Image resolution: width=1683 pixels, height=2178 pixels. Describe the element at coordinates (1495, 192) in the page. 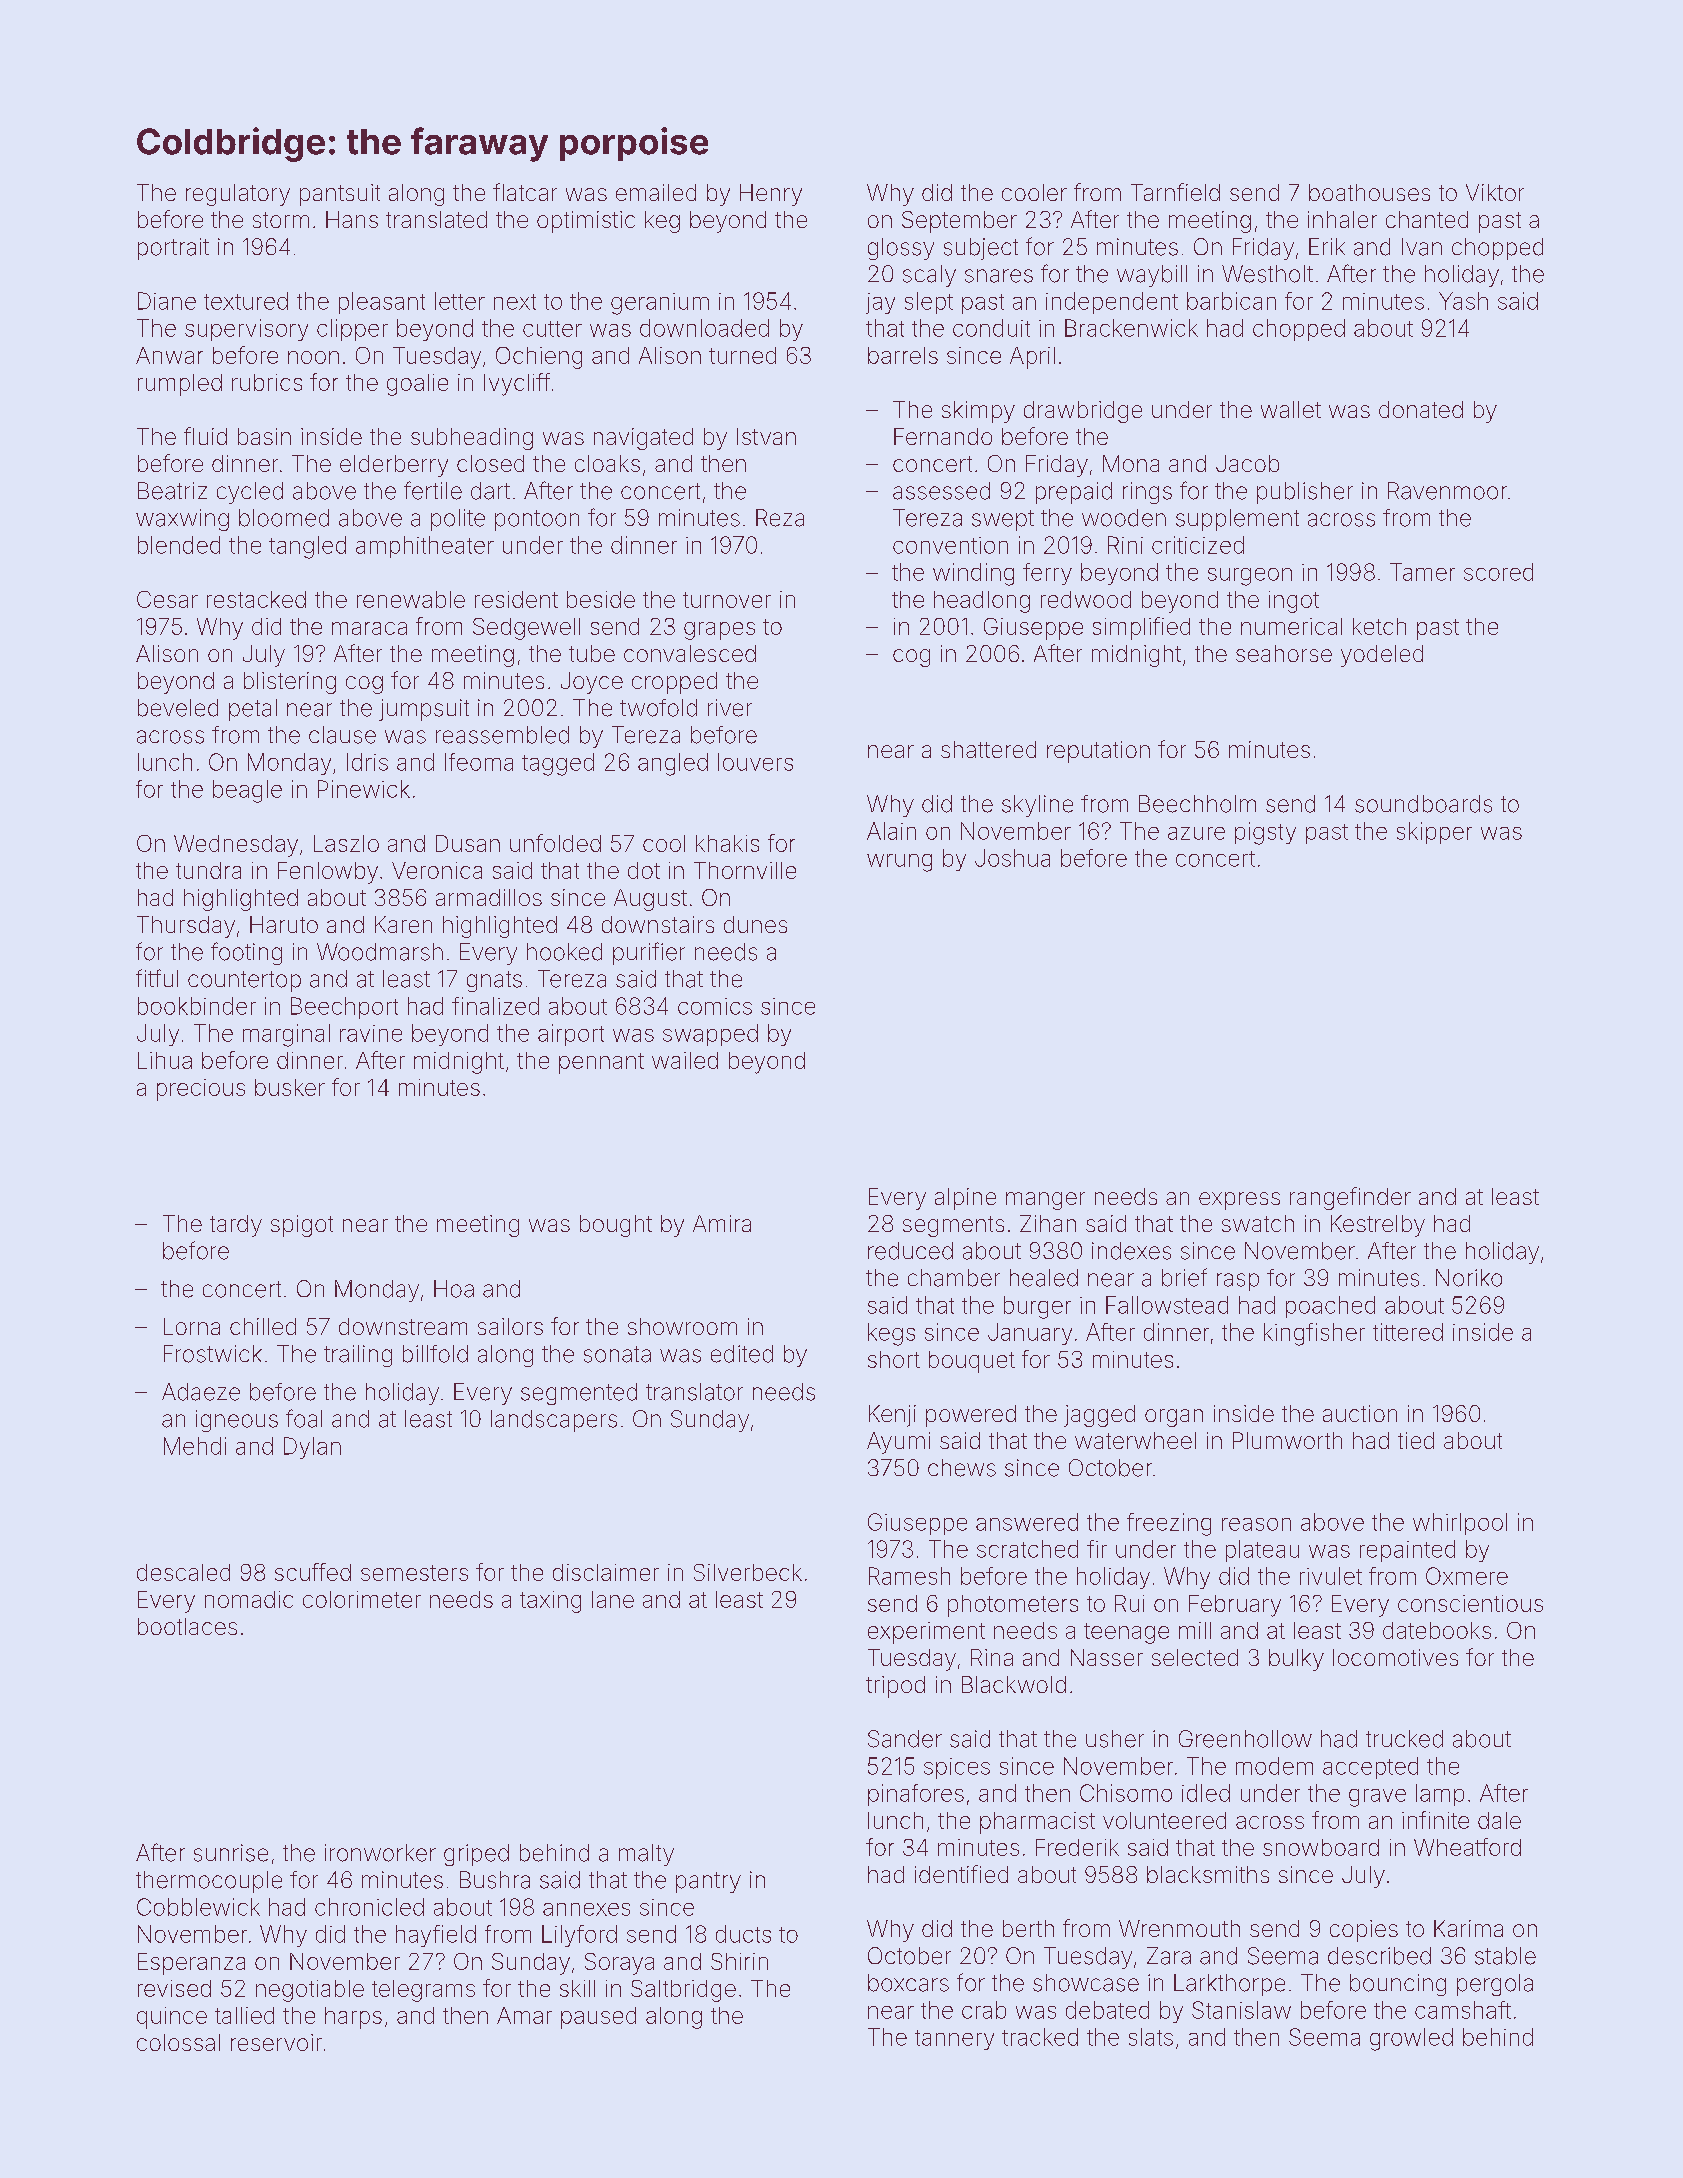

I see `Viktor` at that location.
